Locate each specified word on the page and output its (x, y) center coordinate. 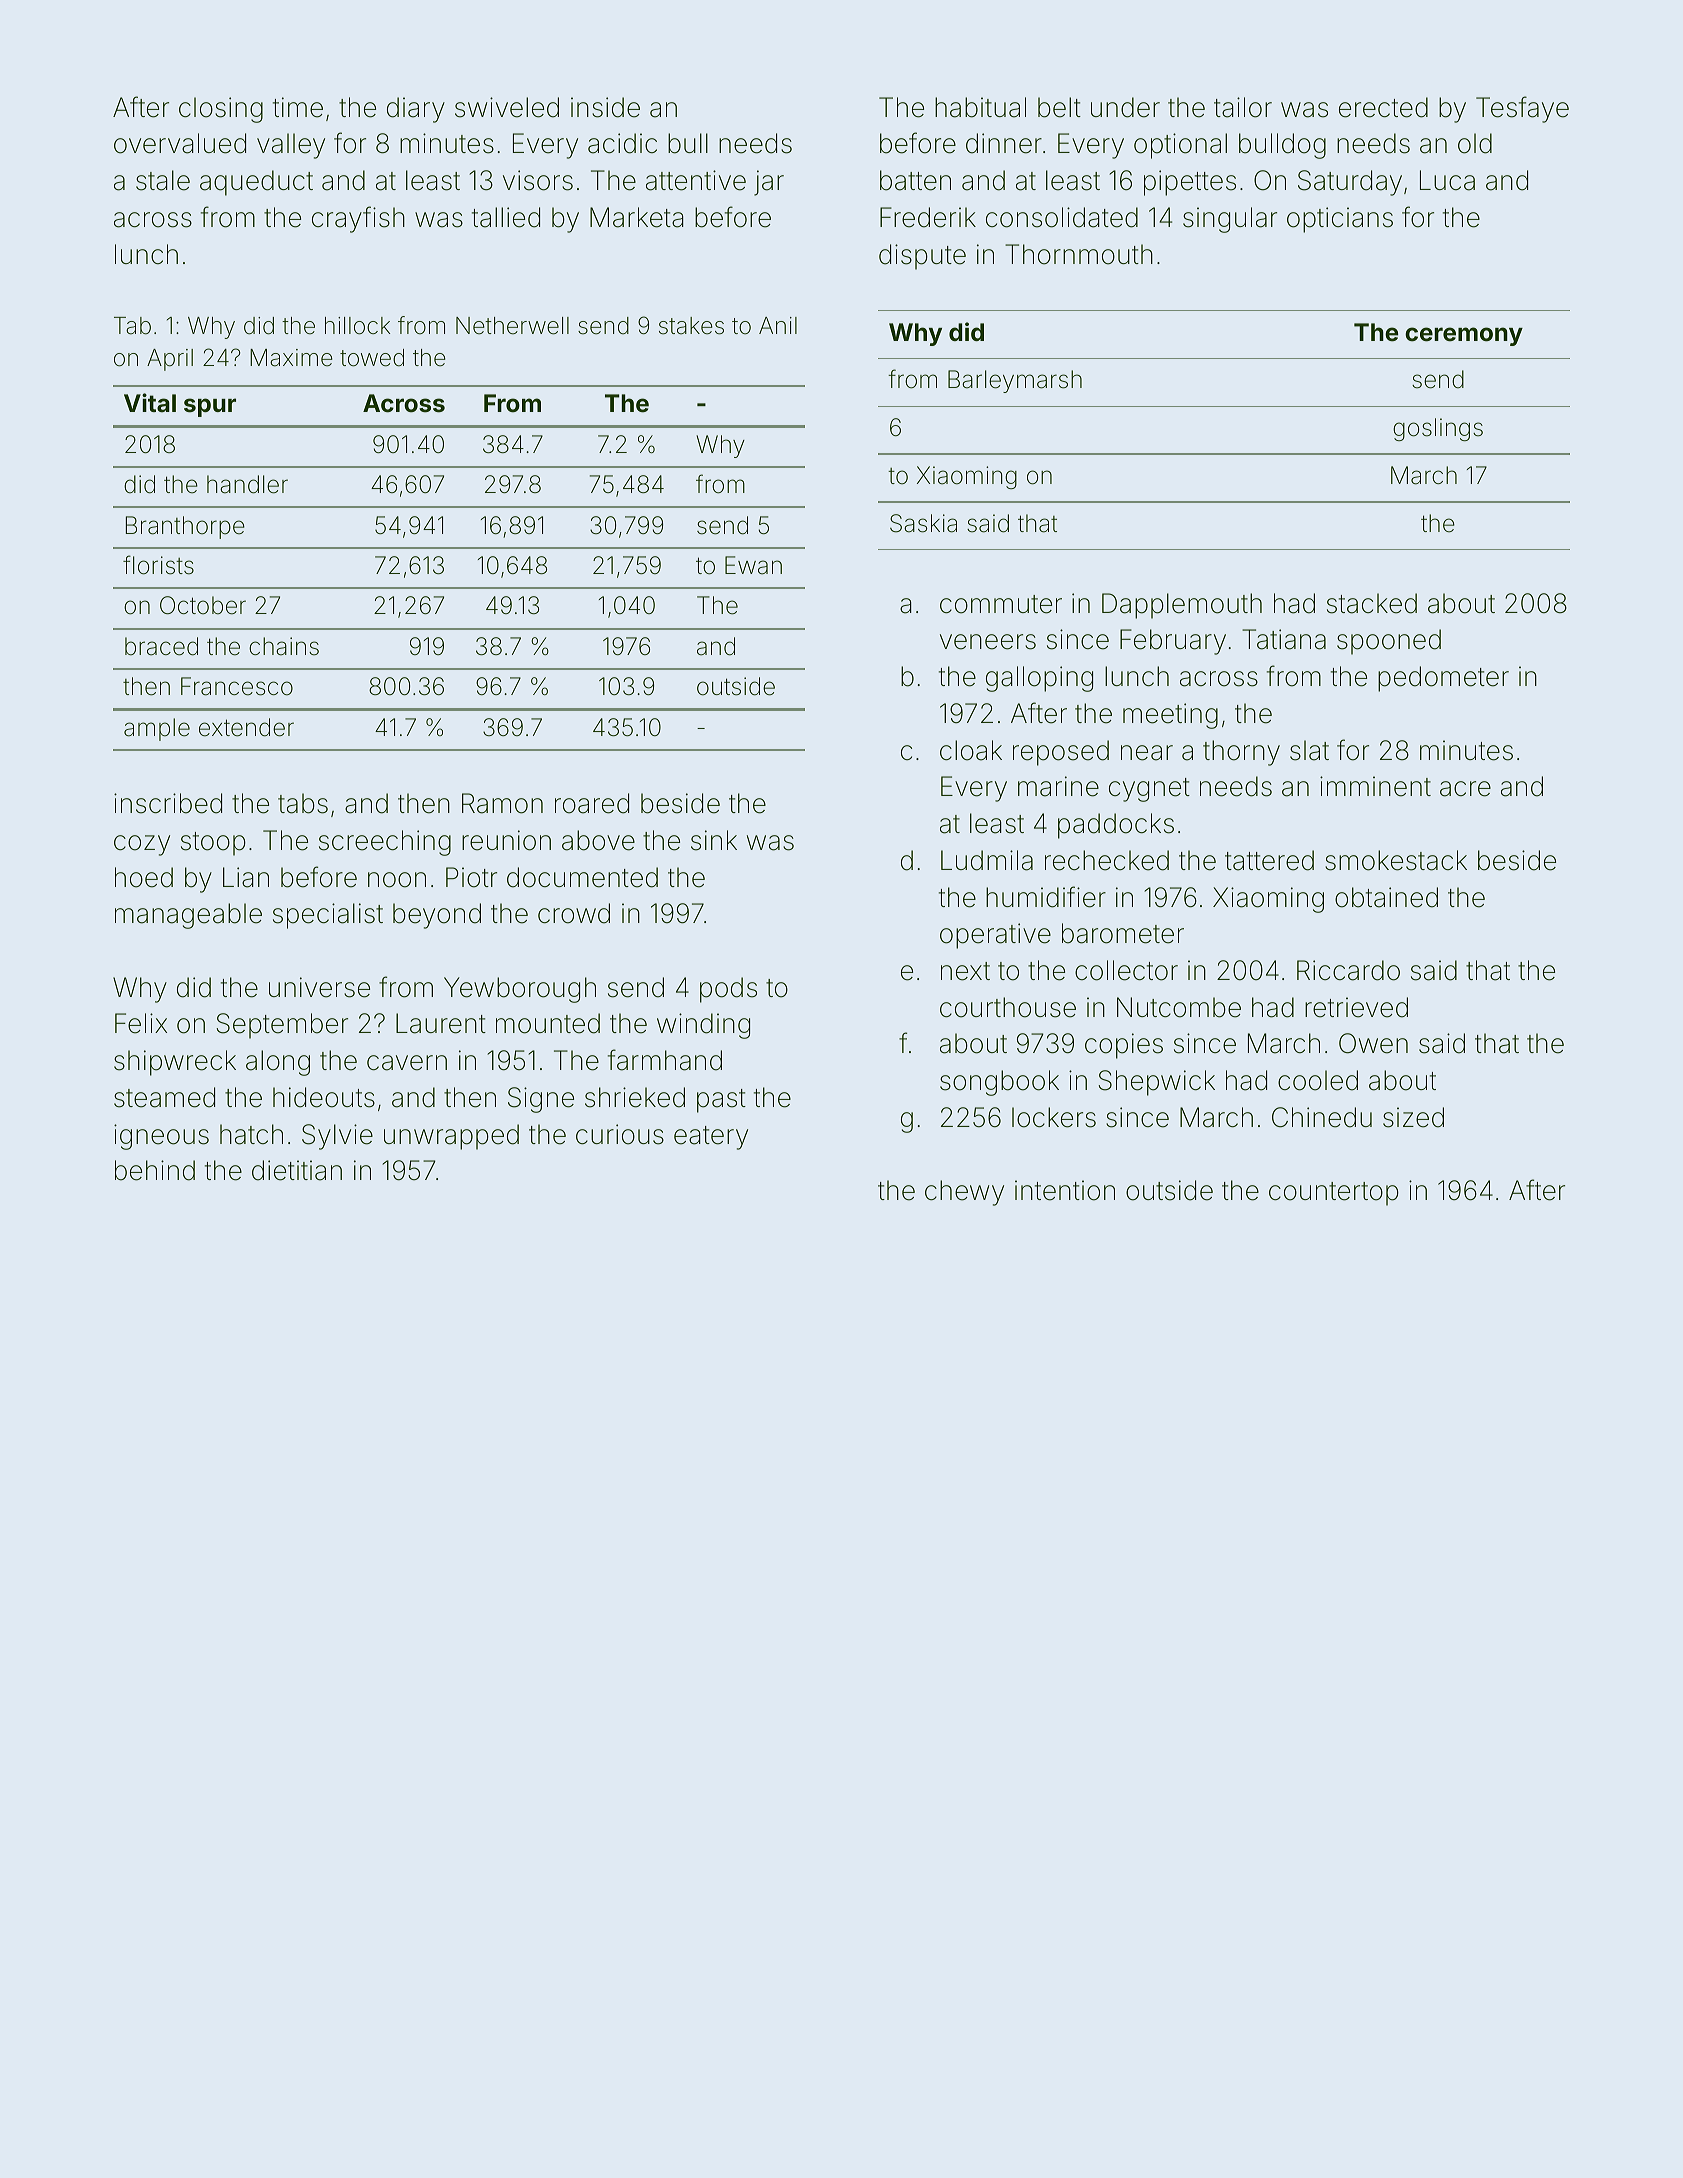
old (1475, 143)
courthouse (1008, 1007)
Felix (141, 1023)
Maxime (291, 358)
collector (1126, 970)
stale (163, 180)
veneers (988, 642)
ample (157, 729)
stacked (1372, 603)
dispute (922, 257)
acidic (622, 143)
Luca (1447, 180)
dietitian (297, 1170)
